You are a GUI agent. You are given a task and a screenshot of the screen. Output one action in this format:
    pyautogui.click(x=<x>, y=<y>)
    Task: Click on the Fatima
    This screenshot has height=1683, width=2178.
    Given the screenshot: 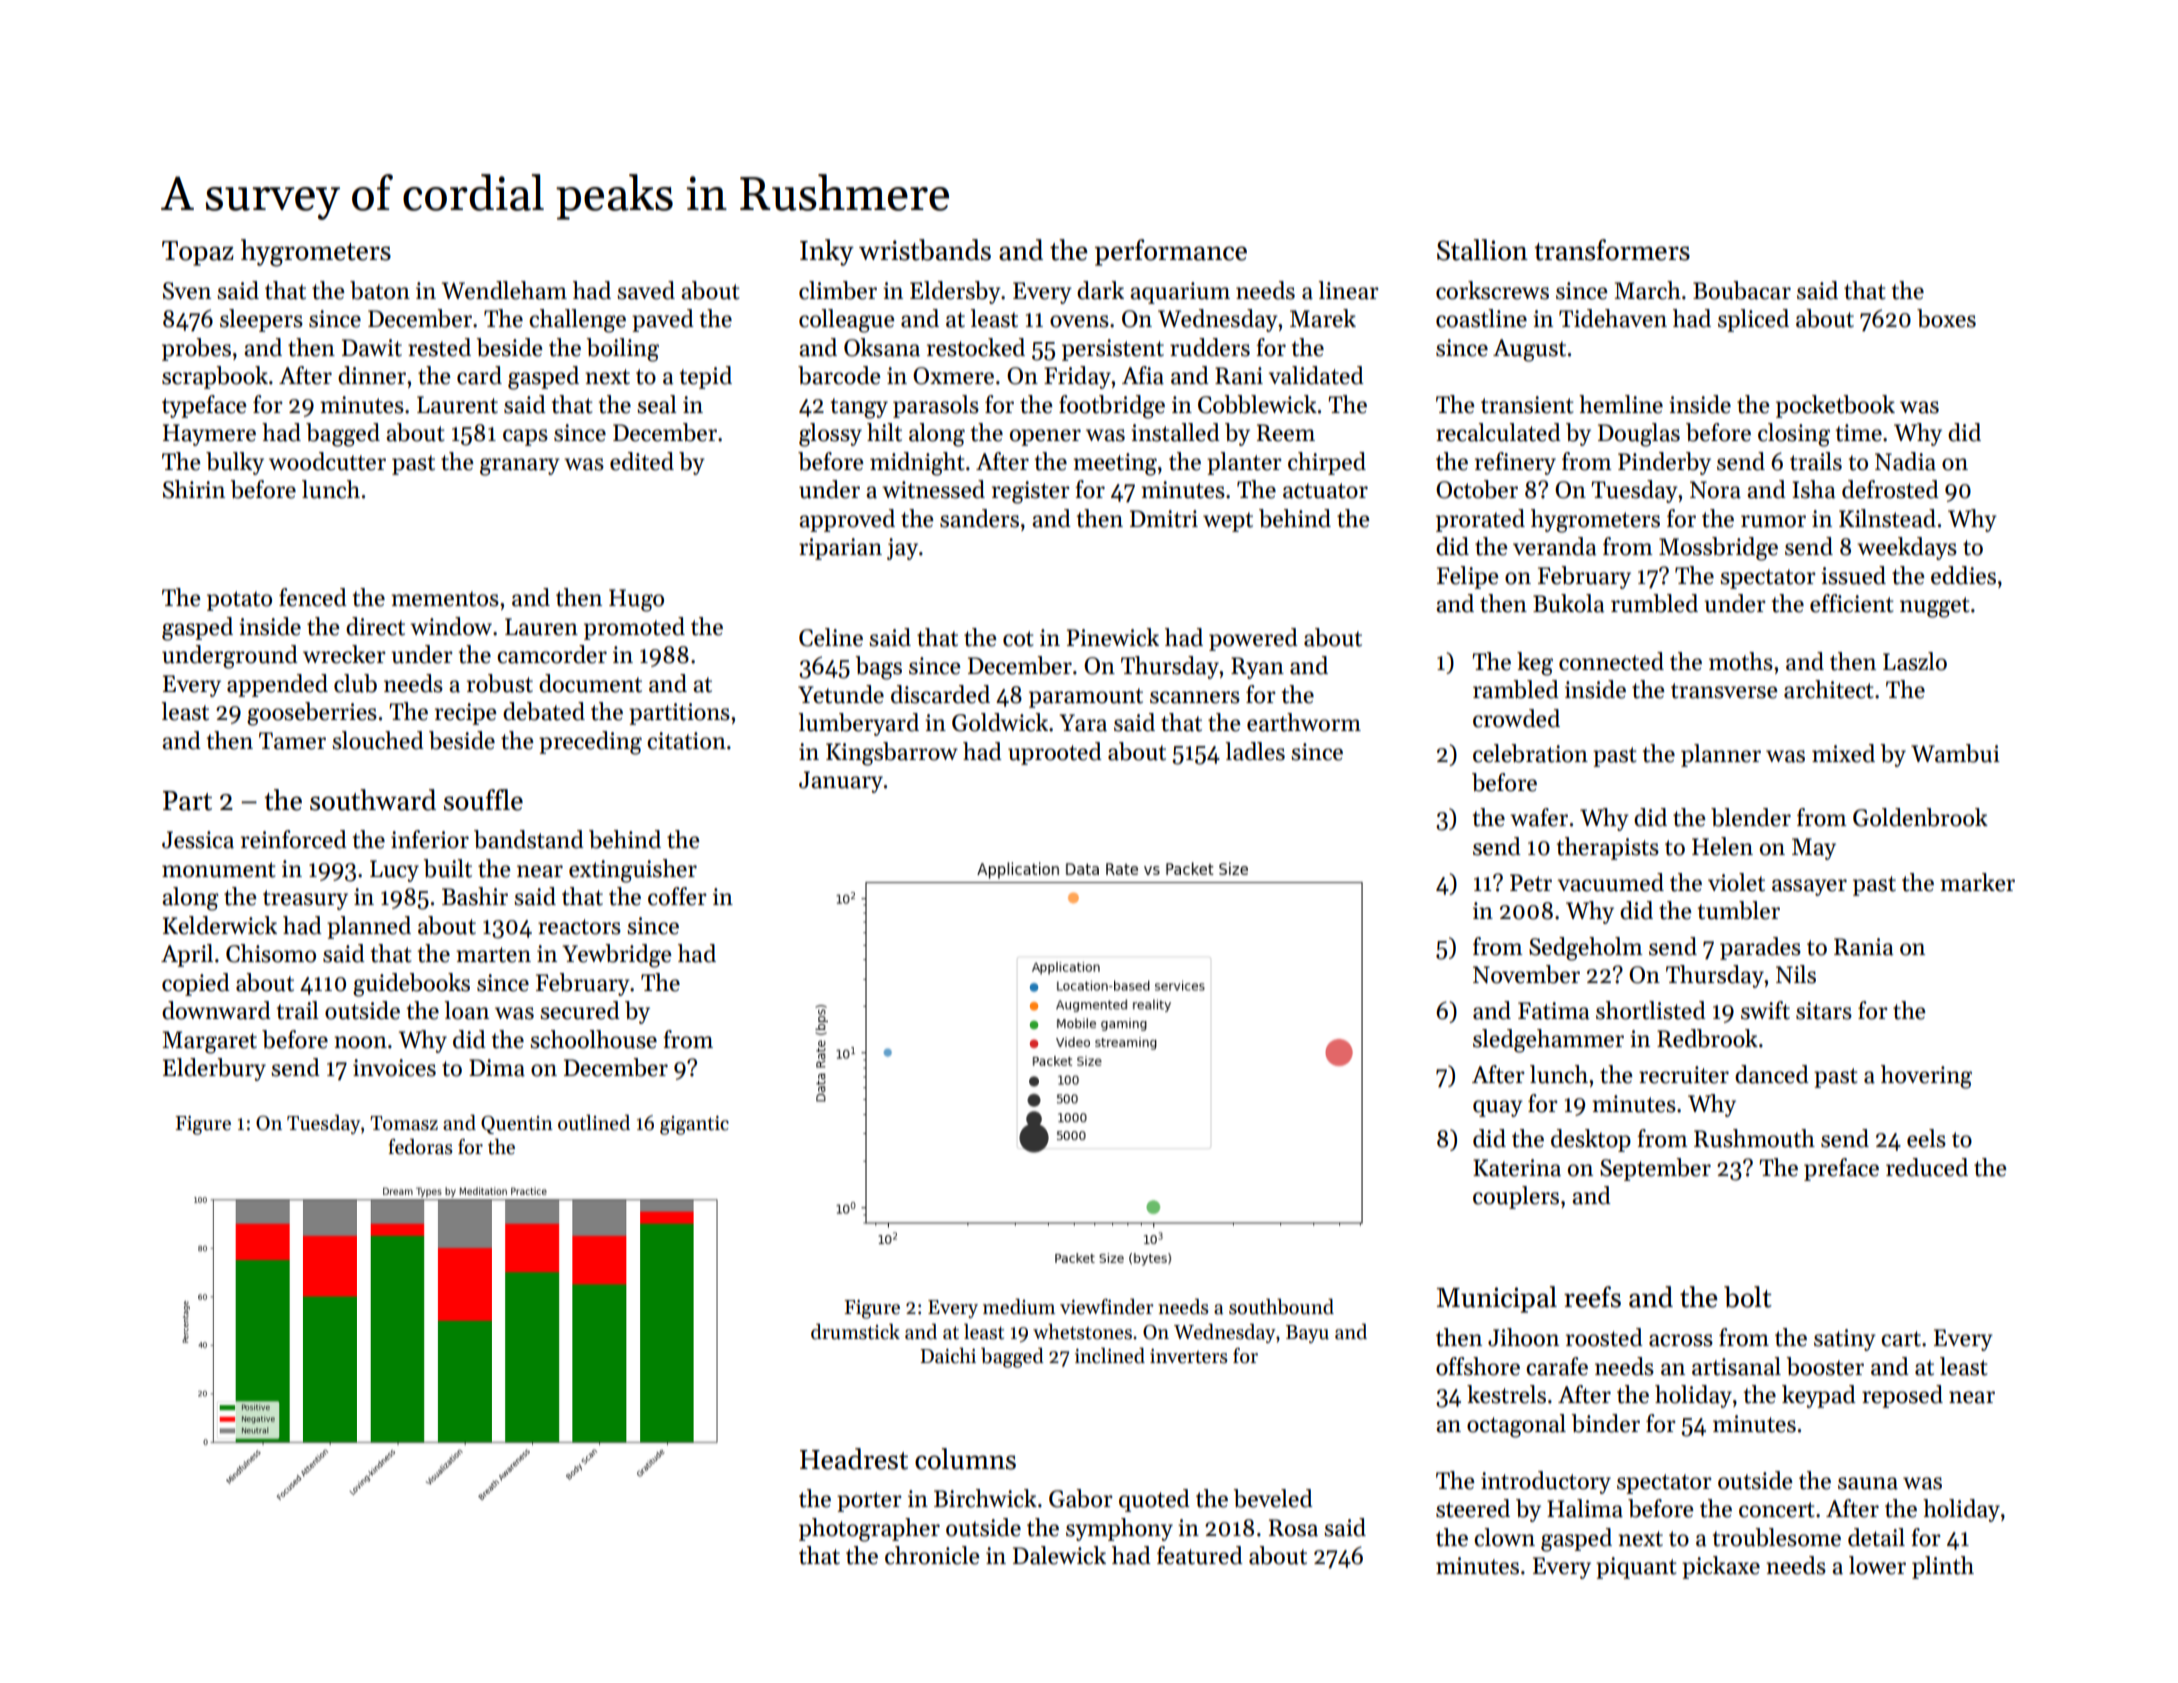 What is the action you would take?
    pyautogui.click(x=1554, y=1011)
